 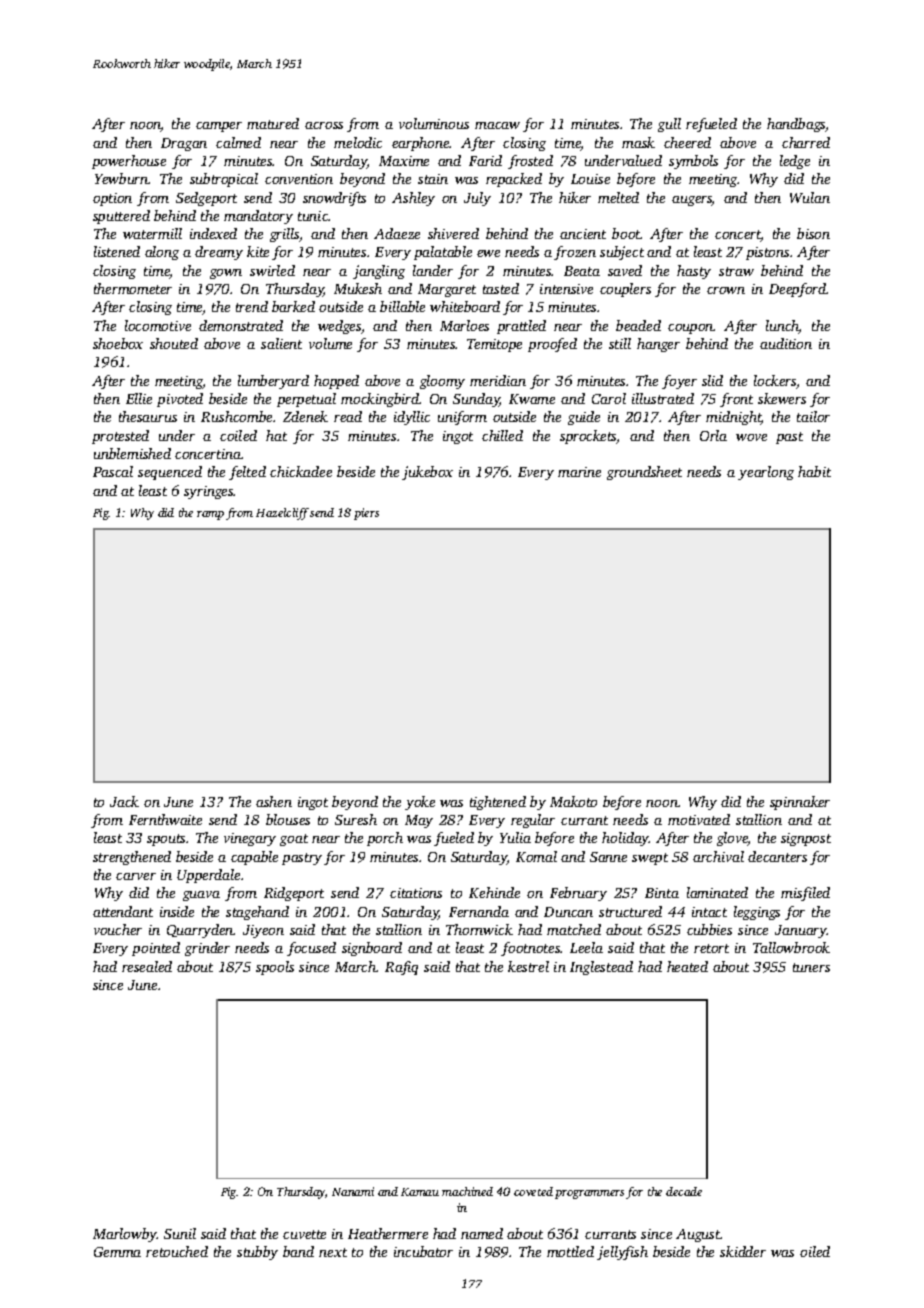 I want to click on tightened, so click(x=498, y=803).
